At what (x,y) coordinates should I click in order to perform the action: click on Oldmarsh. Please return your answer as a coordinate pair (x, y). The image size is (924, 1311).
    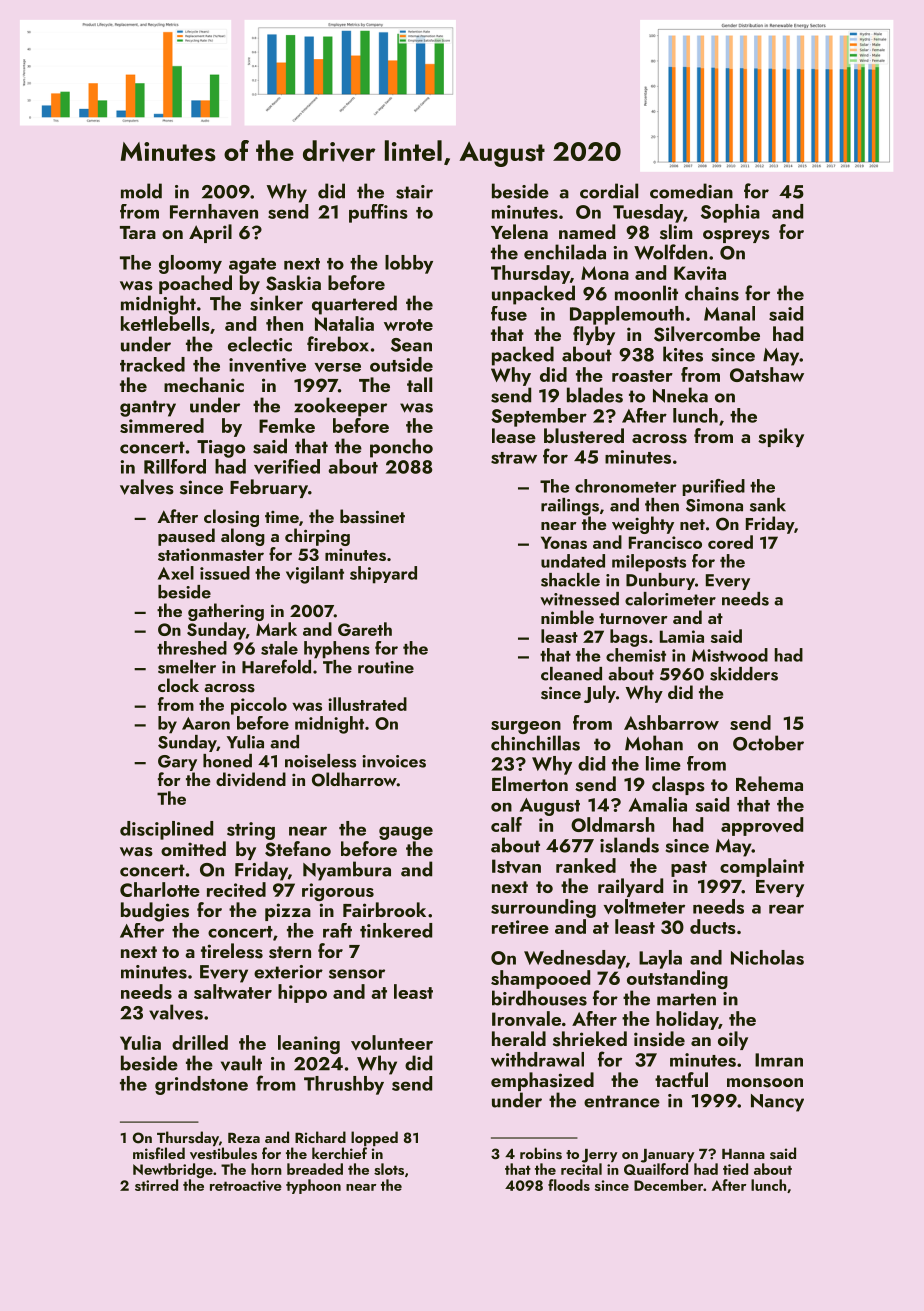
    Looking at the image, I should click on (613, 824).
